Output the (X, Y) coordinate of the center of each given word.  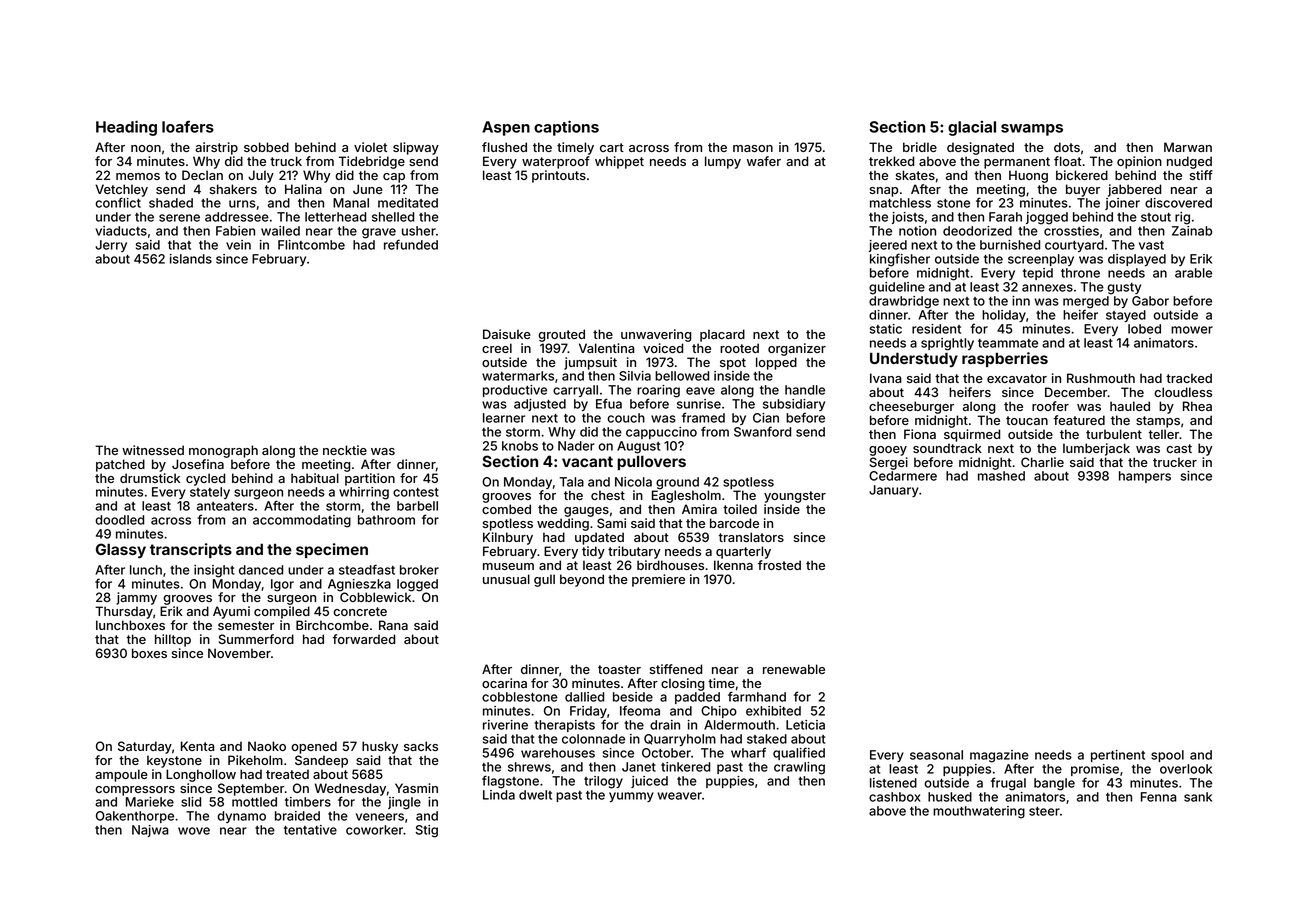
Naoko (267, 746)
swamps (1032, 130)
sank (1198, 797)
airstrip (216, 148)
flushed (504, 147)
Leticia (805, 725)
